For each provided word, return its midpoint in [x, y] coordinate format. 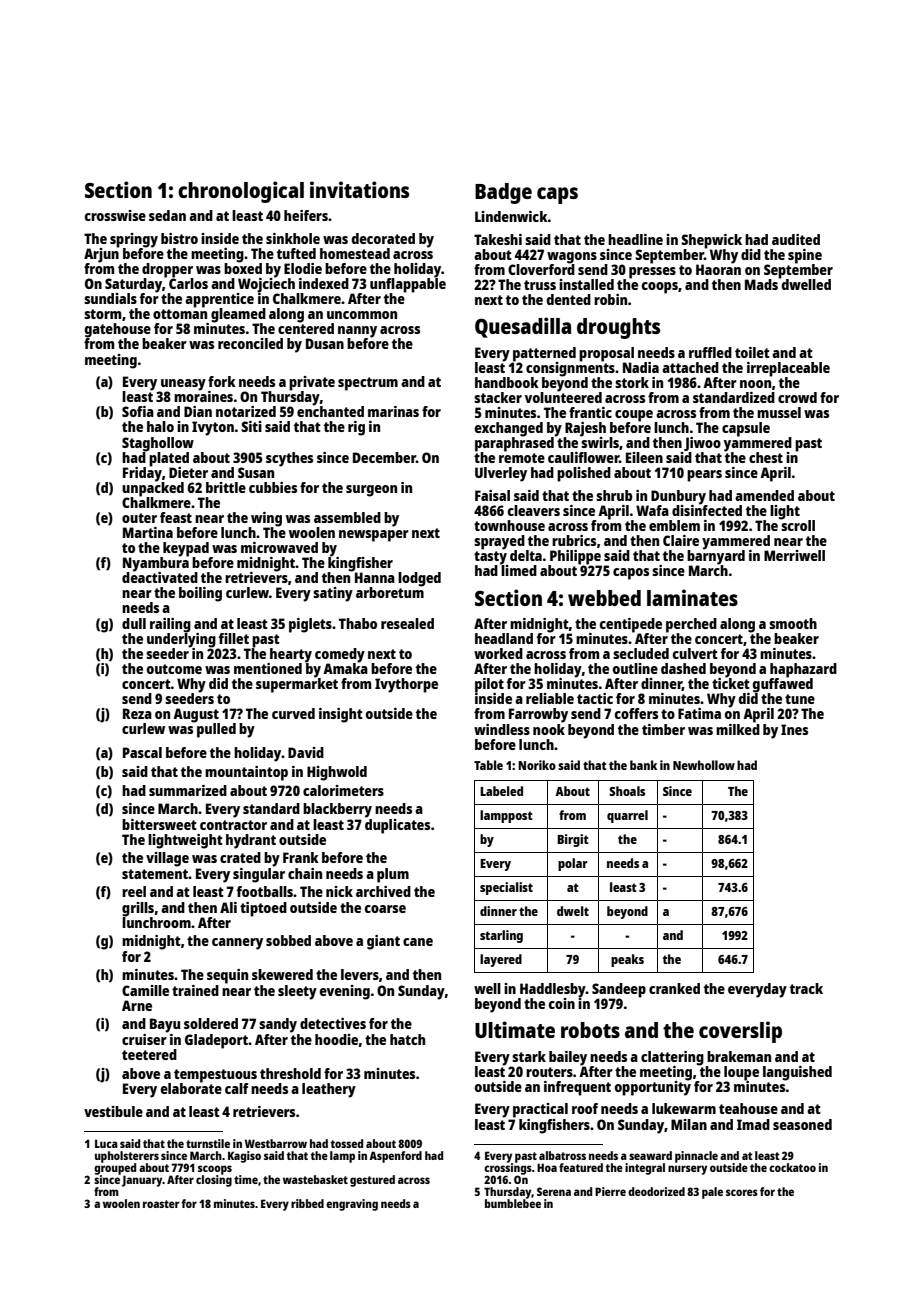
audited [796, 239]
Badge [503, 193]
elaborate [191, 1088]
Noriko [537, 765]
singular [259, 875]
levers [360, 974]
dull [134, 623]
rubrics [574, 540]
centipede [631, 625]
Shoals [627, 791]
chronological [241, 192]
